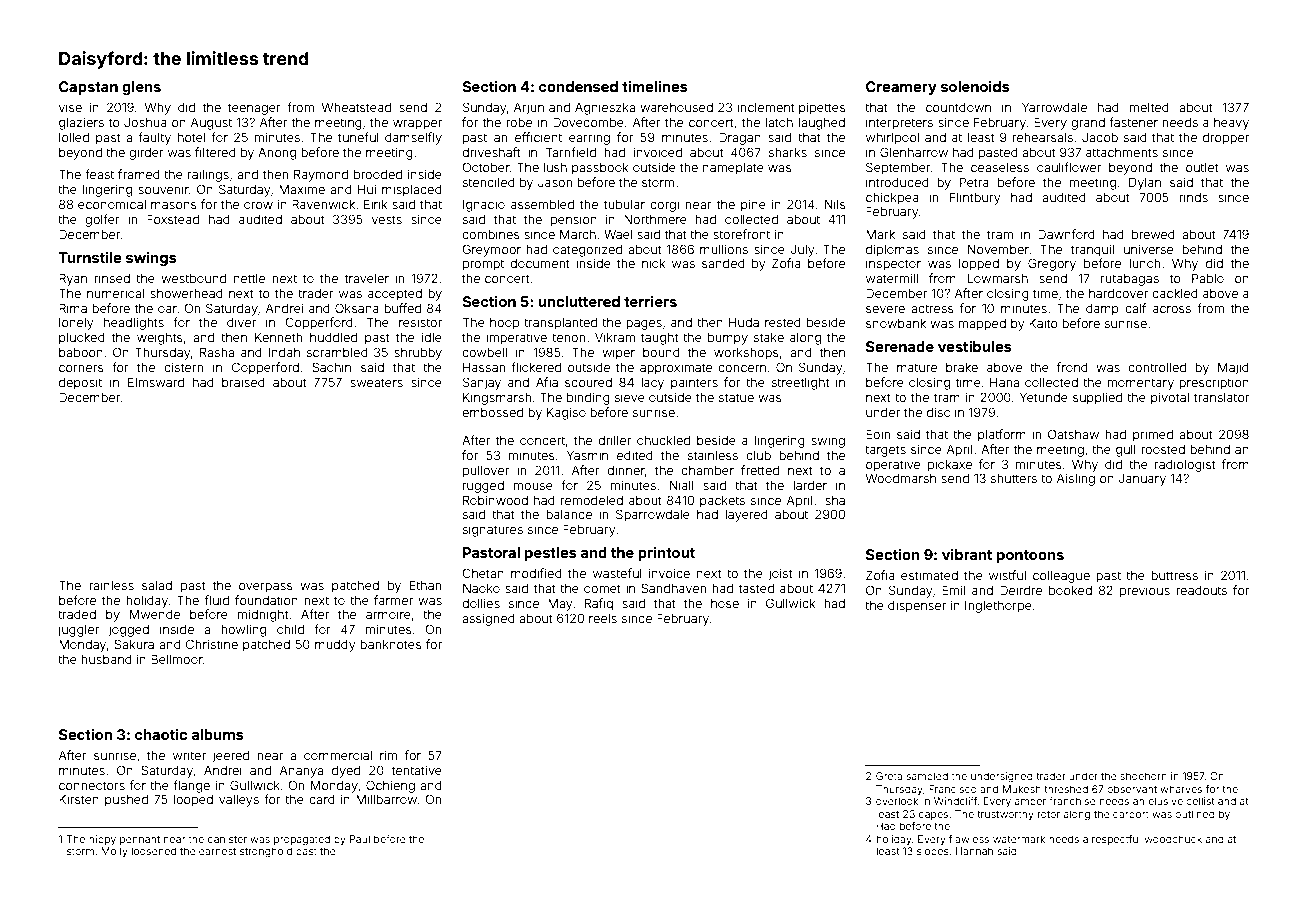 The image size is (1308, 924). Describe the element at coordinates (578, 86) in the screenshot. I see `condensed` at that location.
